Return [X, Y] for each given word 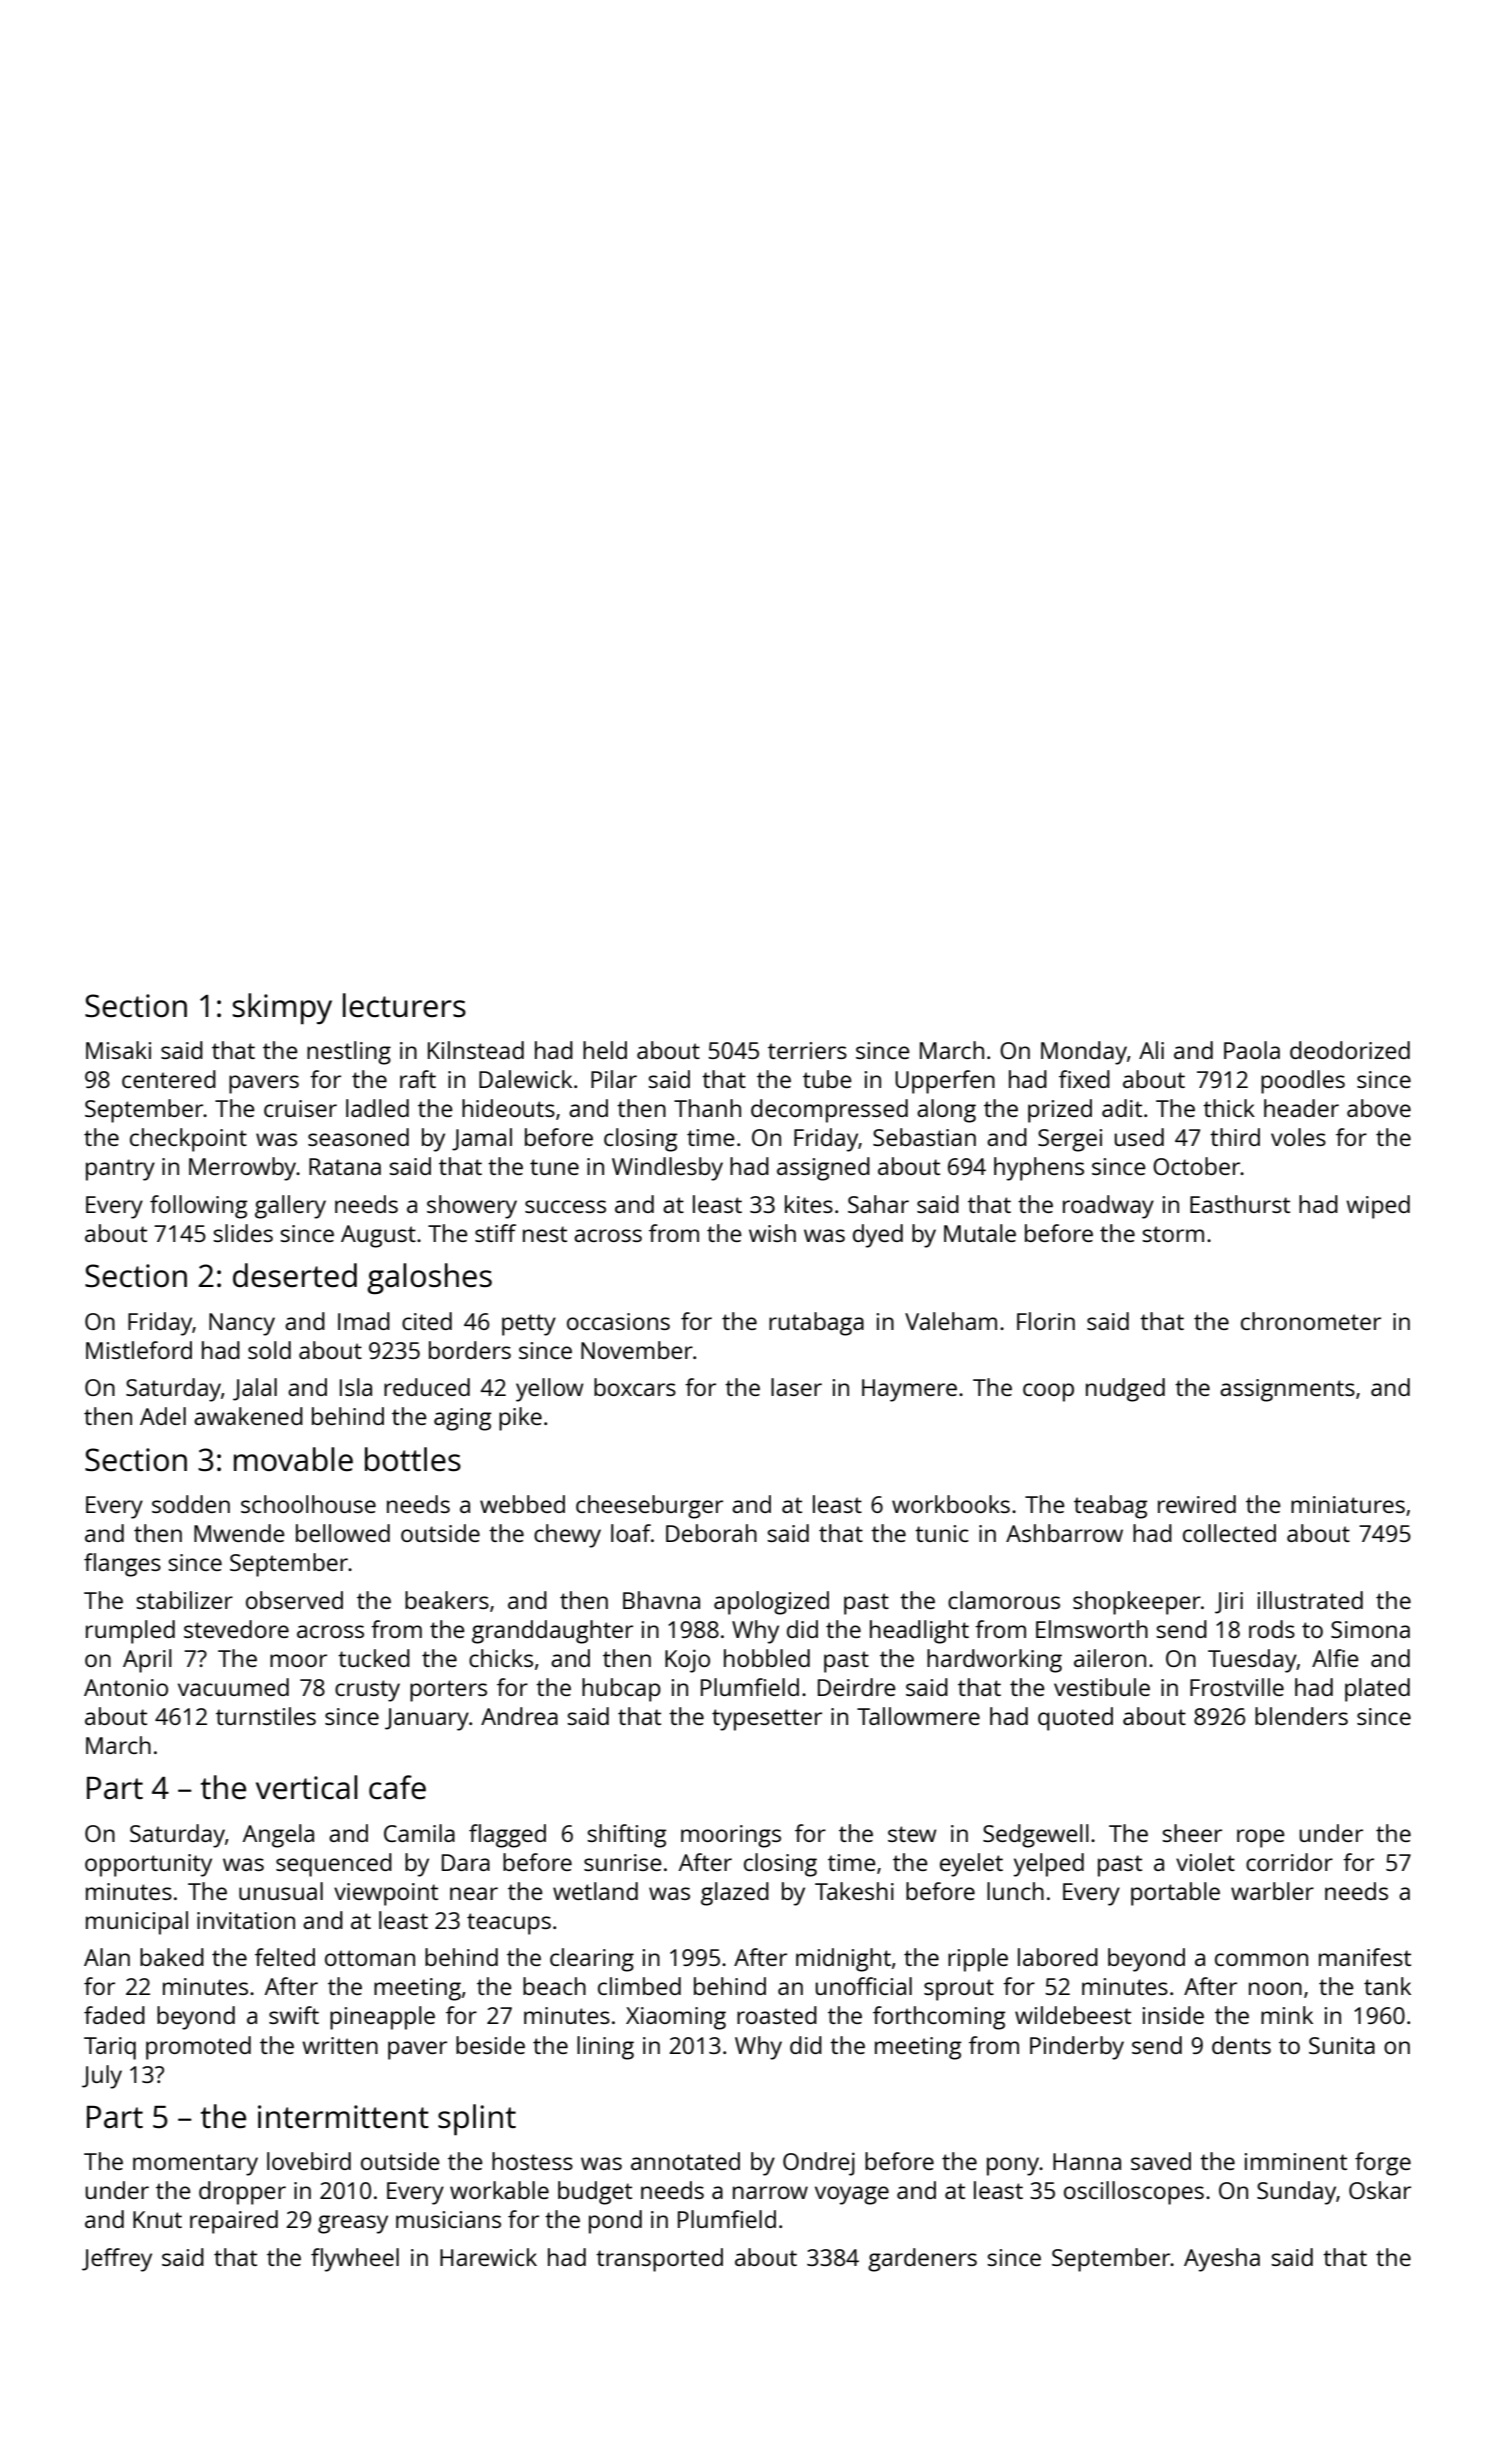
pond [615, 2222]
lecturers [404, 1005]
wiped [1378, 1207]
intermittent [343, 2117]
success [565, 1206]
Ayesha [1222, 2260]
